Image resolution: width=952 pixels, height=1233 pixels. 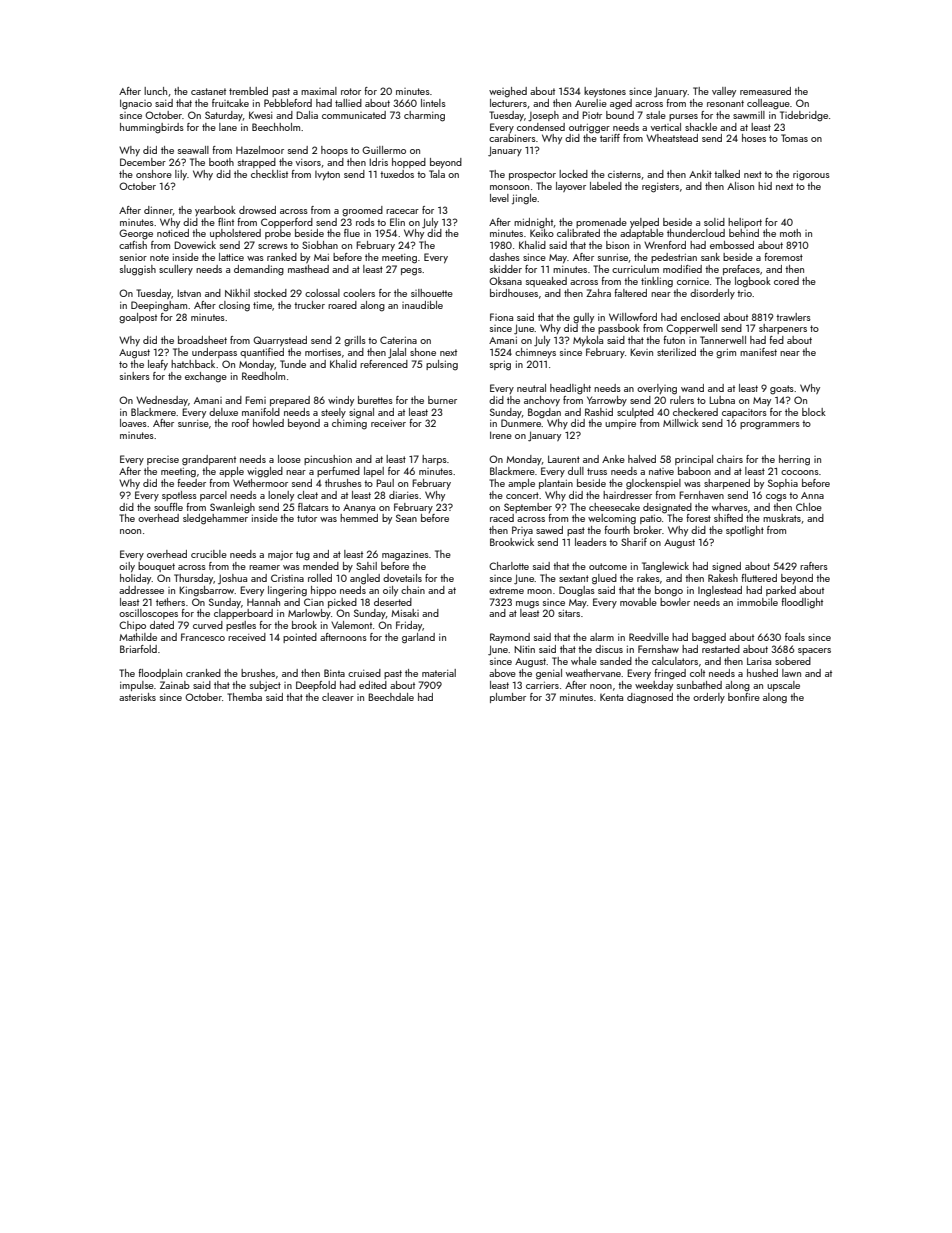 What do you see at coordinates (660, 188) in the document?
I see `registers` at bounding box center [660, 188].
